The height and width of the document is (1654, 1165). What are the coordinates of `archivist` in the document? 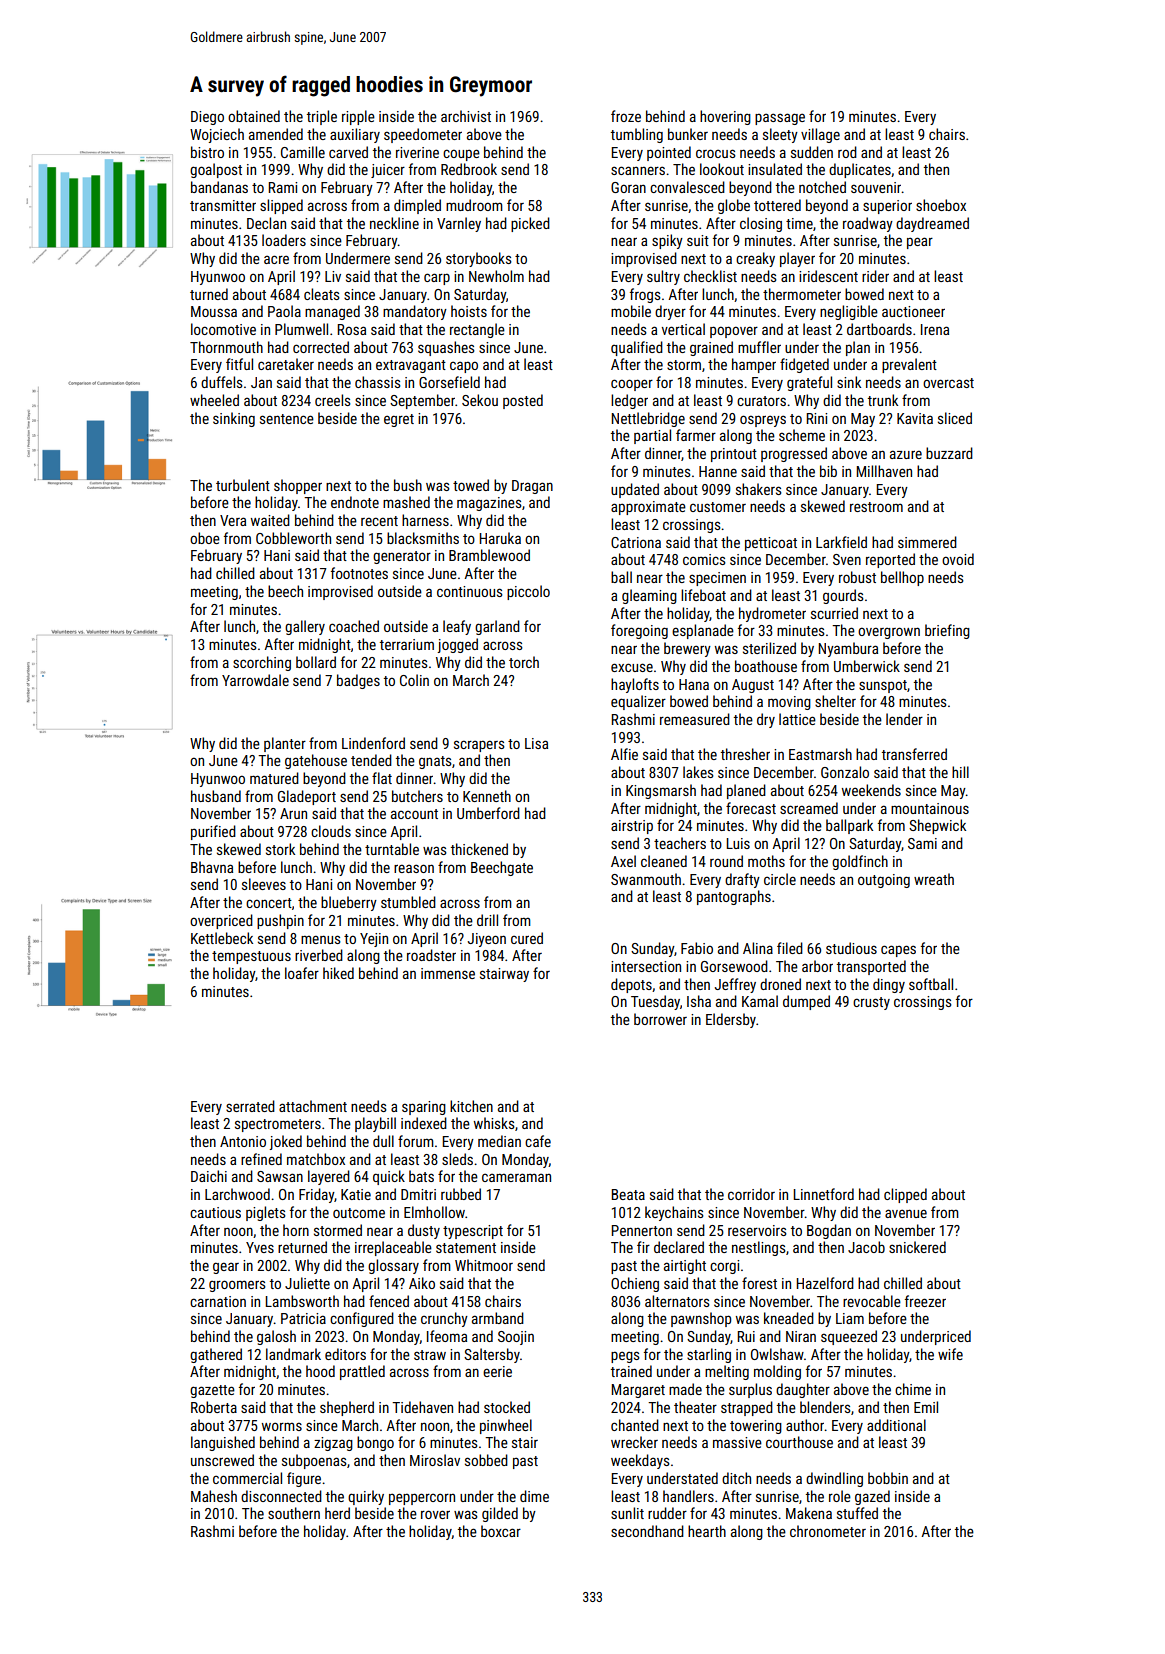 It's located at (466, 116).
